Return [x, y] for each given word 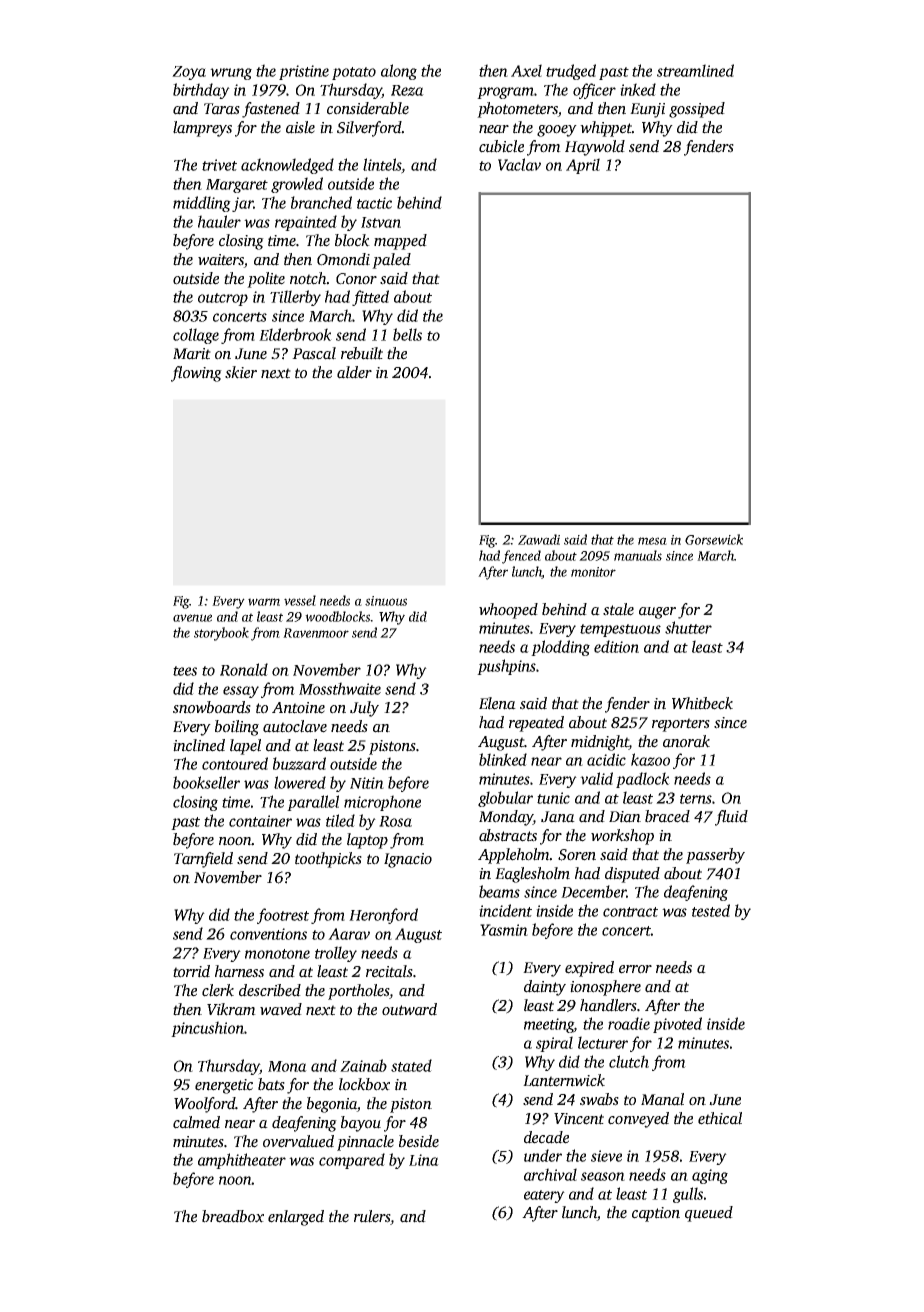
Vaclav [519, 164]
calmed [196, 1122]
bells [407, 334]
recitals [389, 971]
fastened [271, 110]
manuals [638, 555]
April [583, 166]
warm [264, 602]
